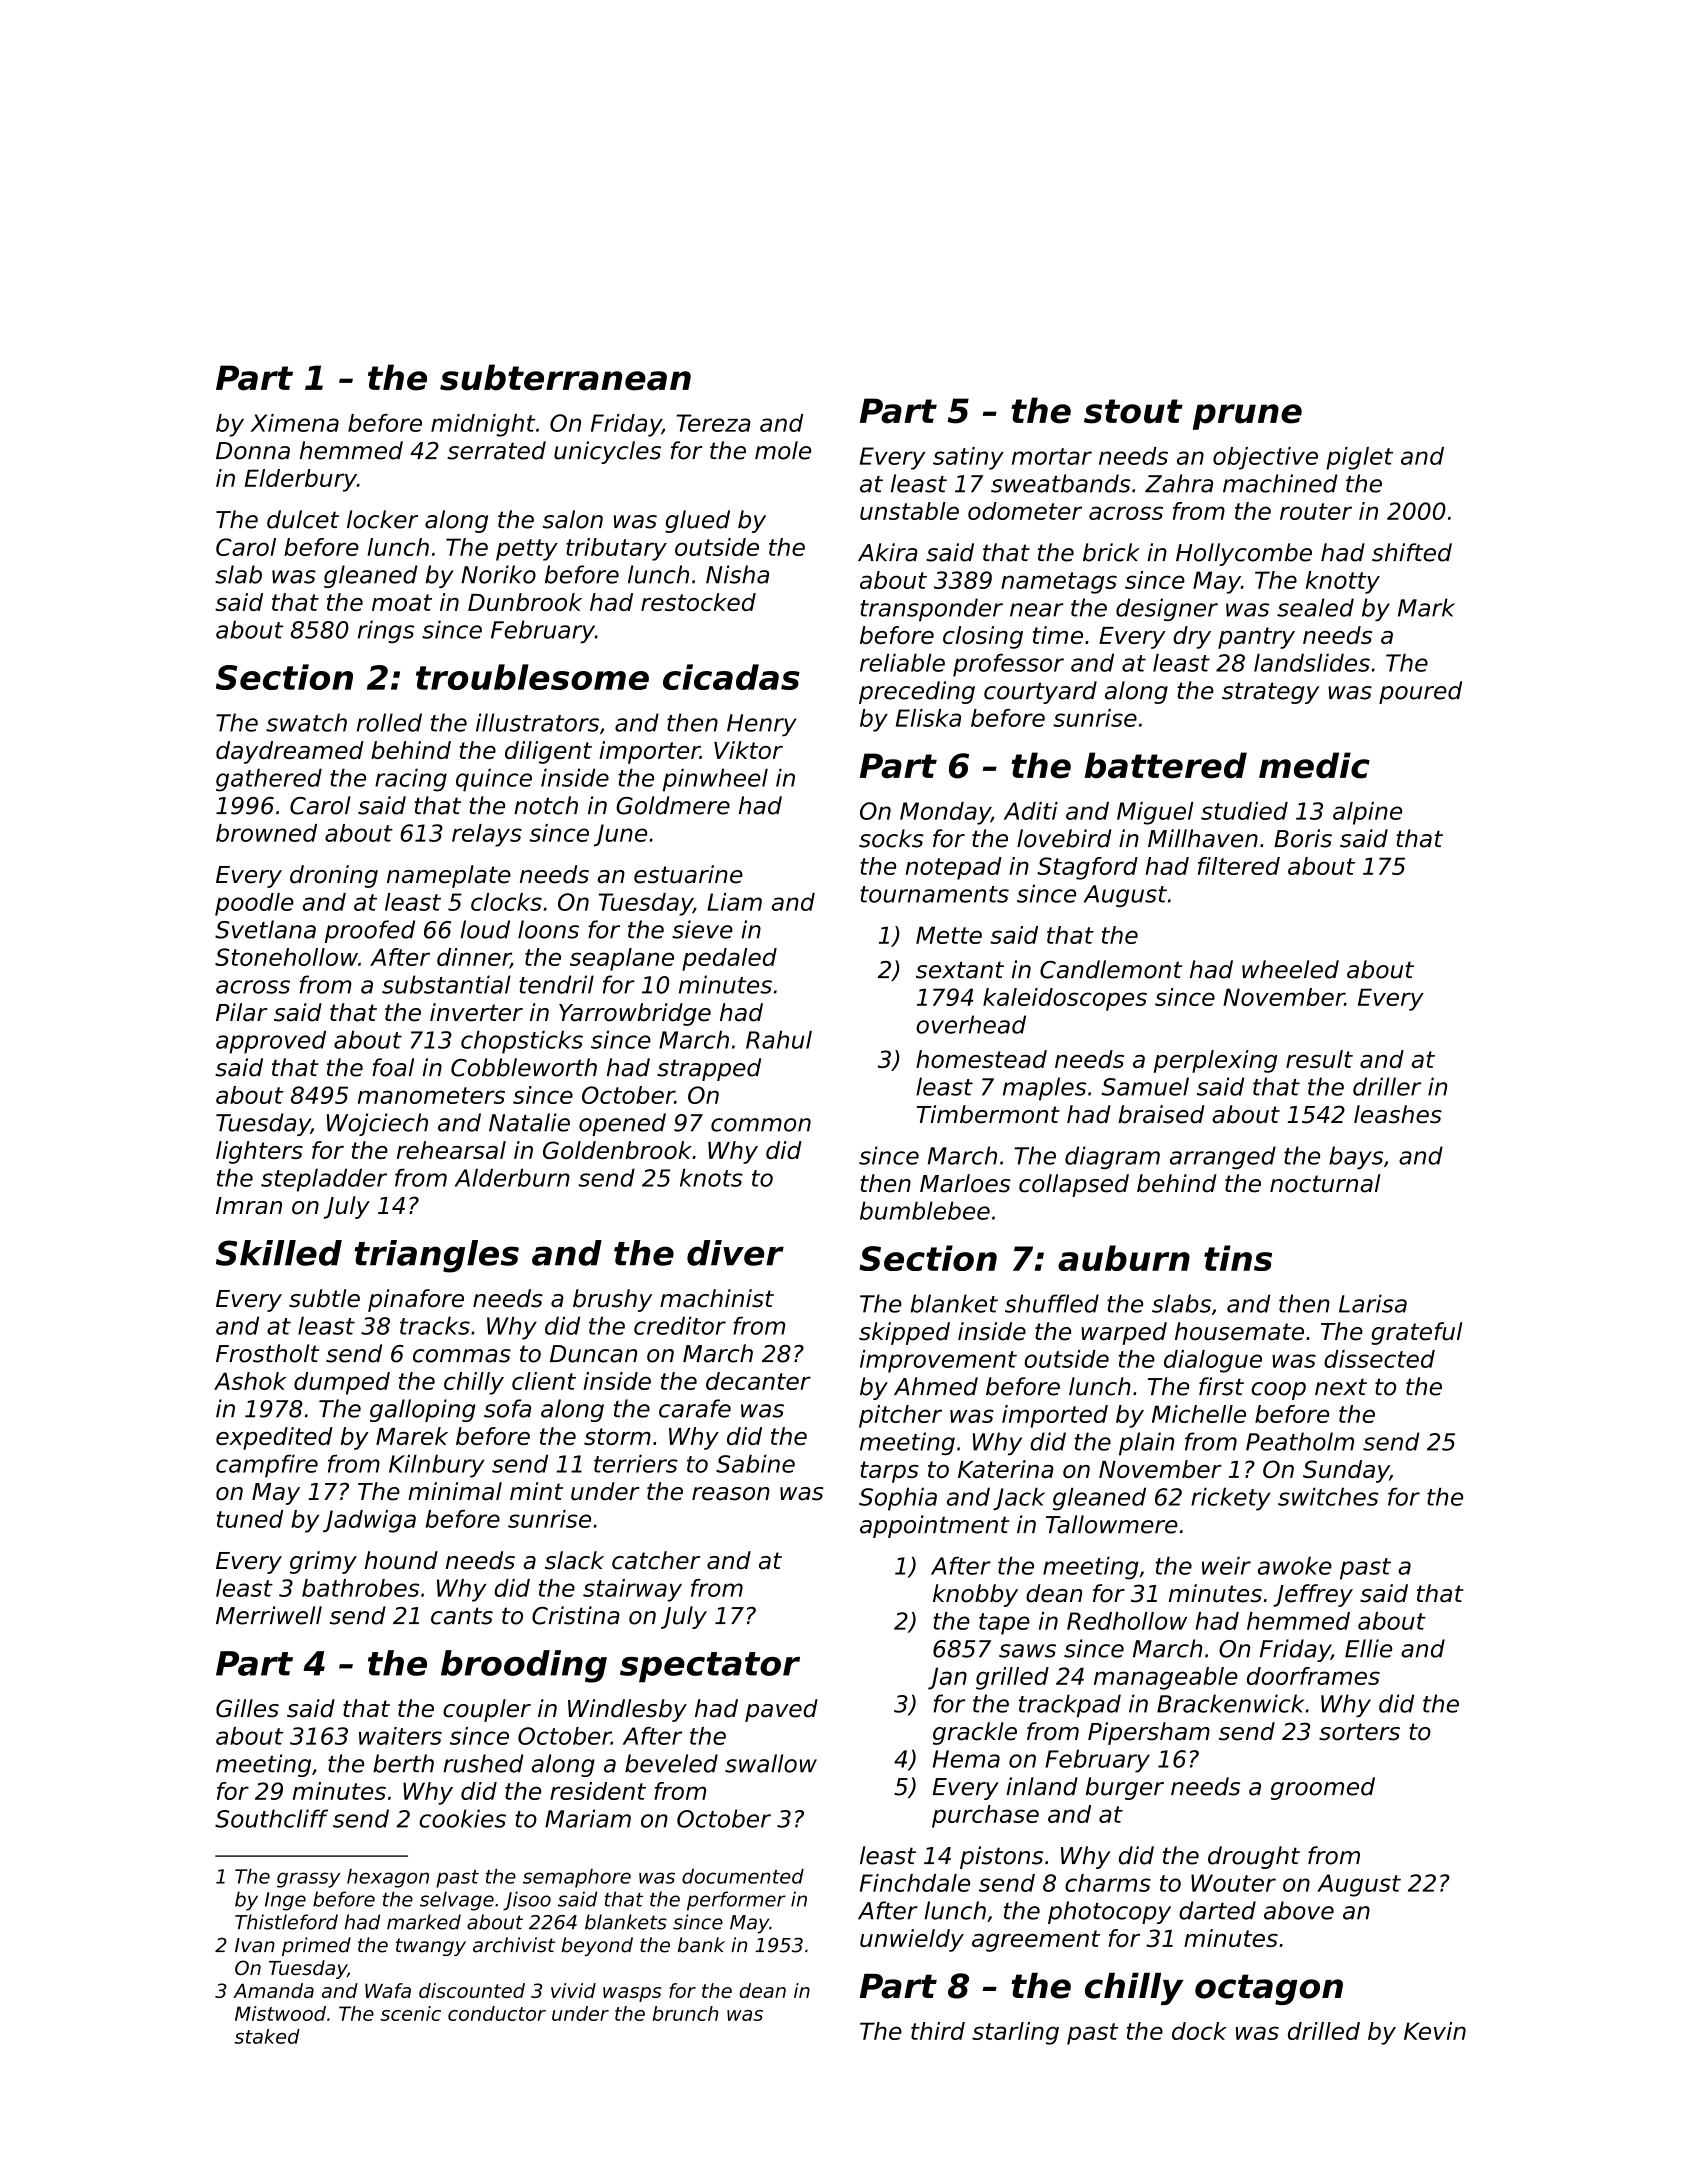  What do you see at coordinates (267, 2036) in the document?
I see `staked` at bounding box center [267, 2036].
